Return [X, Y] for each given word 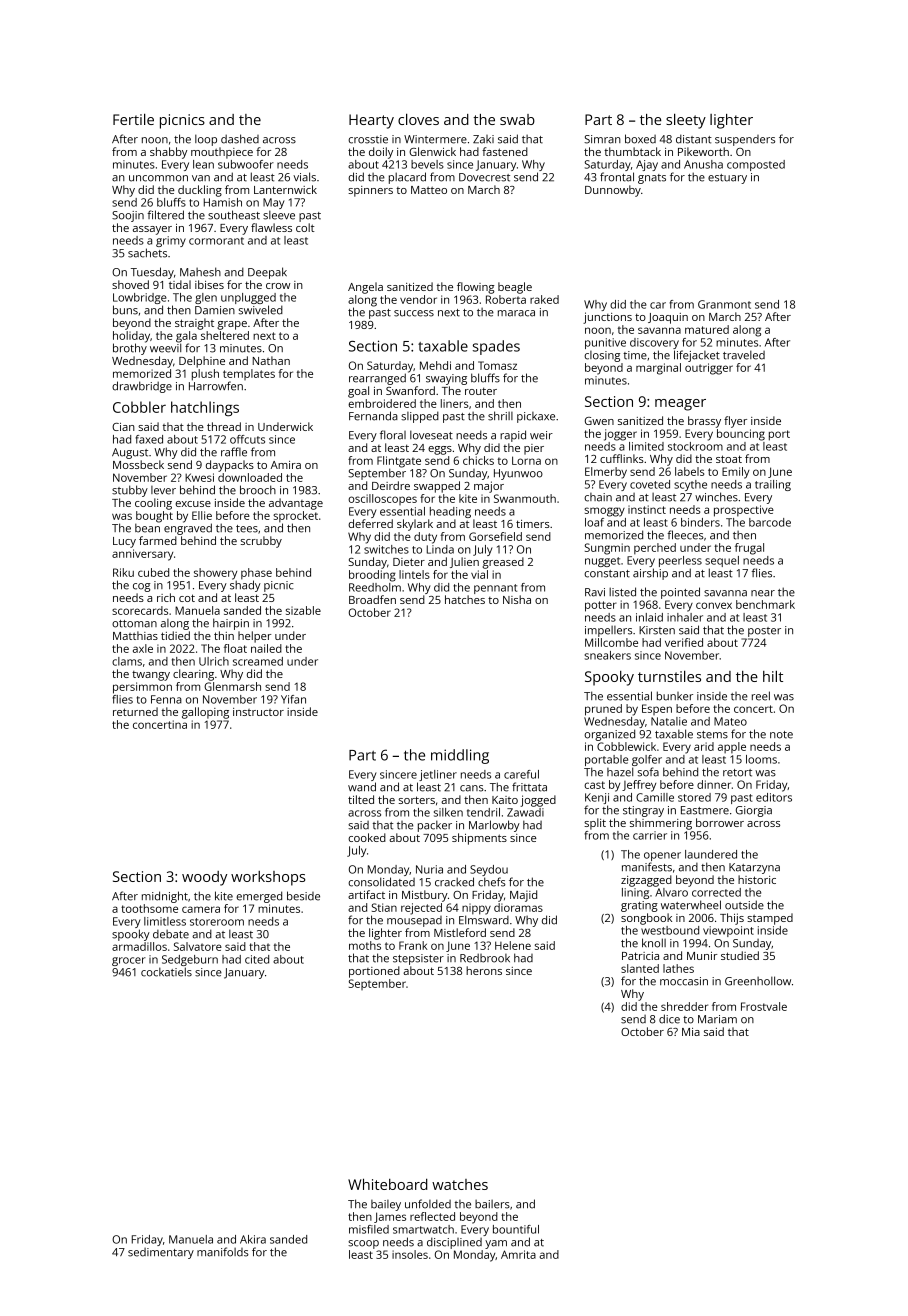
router [481, 391]
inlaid [649, 617]
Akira [253, 1239]
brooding [372, 576]
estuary [727, 179]
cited [257, 959]
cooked [367, 837]
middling [460, 756]
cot [187, 598]
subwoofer [246, 164]
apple [732, 747]
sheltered [225, 335]
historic [757, 879]
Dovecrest [484, 177]
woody [204, 878]
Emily [736, 473]
